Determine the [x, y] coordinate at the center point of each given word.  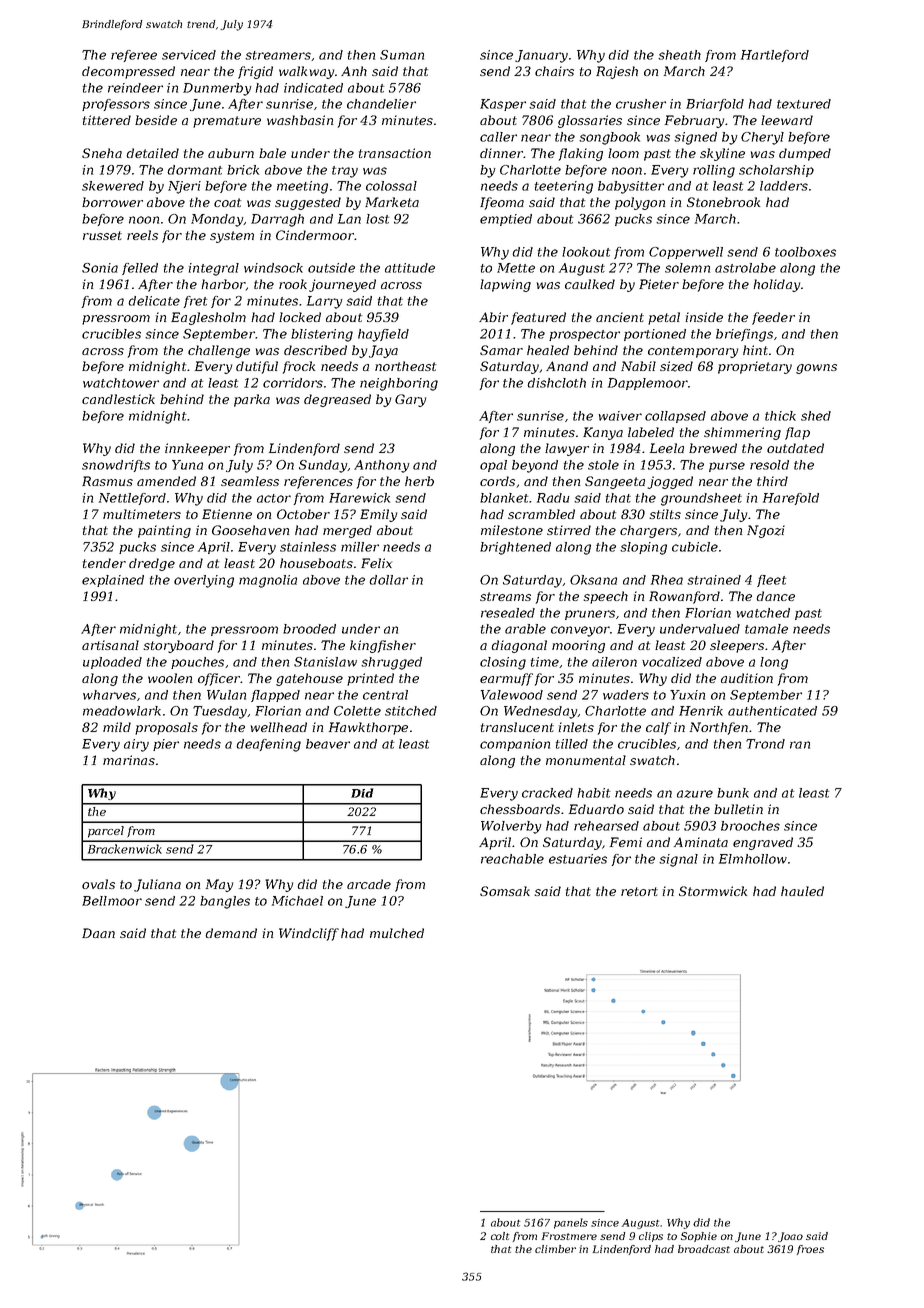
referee [134, 56]
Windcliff [309, 934]
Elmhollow [753, 859]
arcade [369, 884]
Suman [402, 55]
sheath [679, 55]
